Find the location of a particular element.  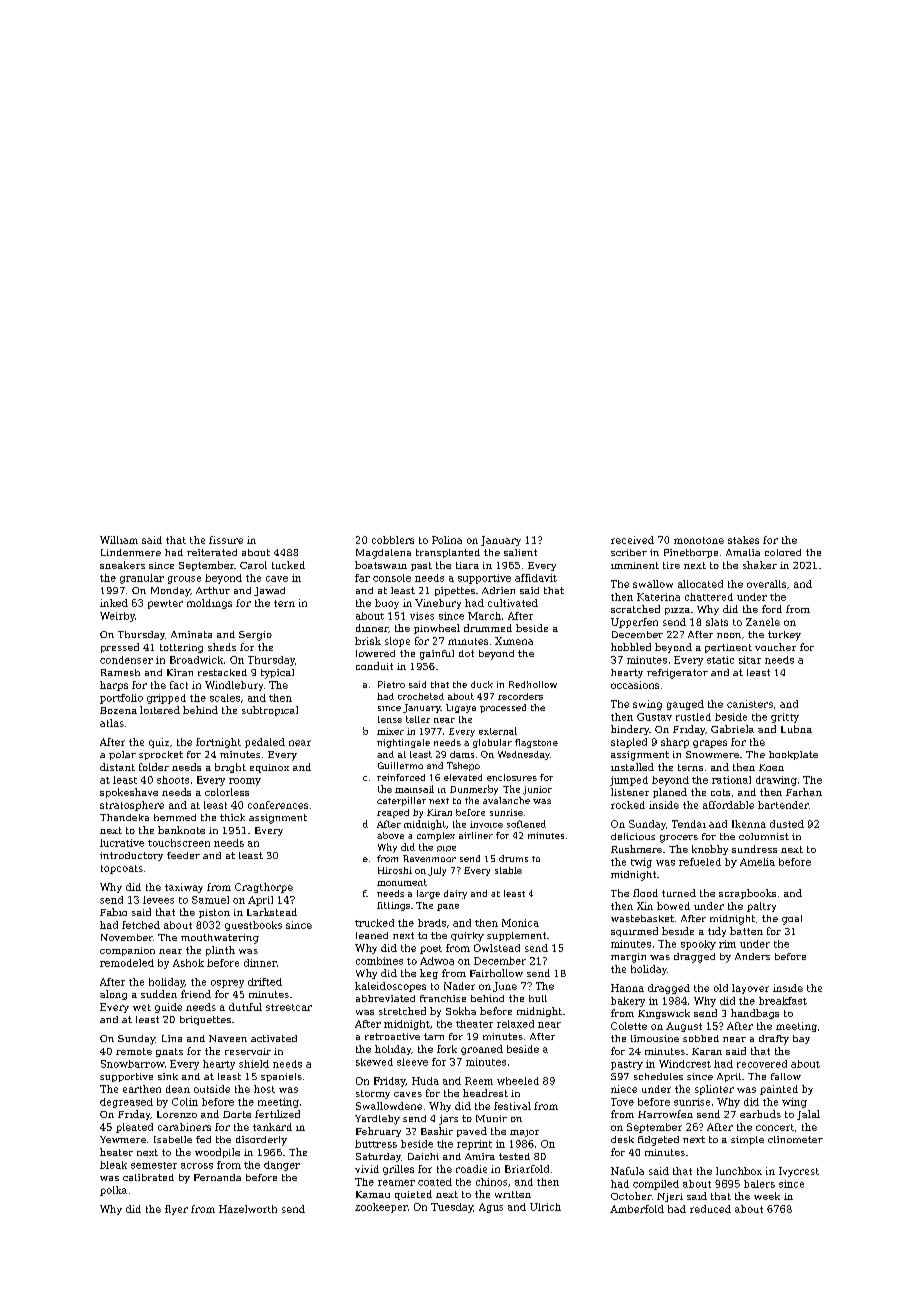

Pinethorpe is located at coordinates (691, 553).
